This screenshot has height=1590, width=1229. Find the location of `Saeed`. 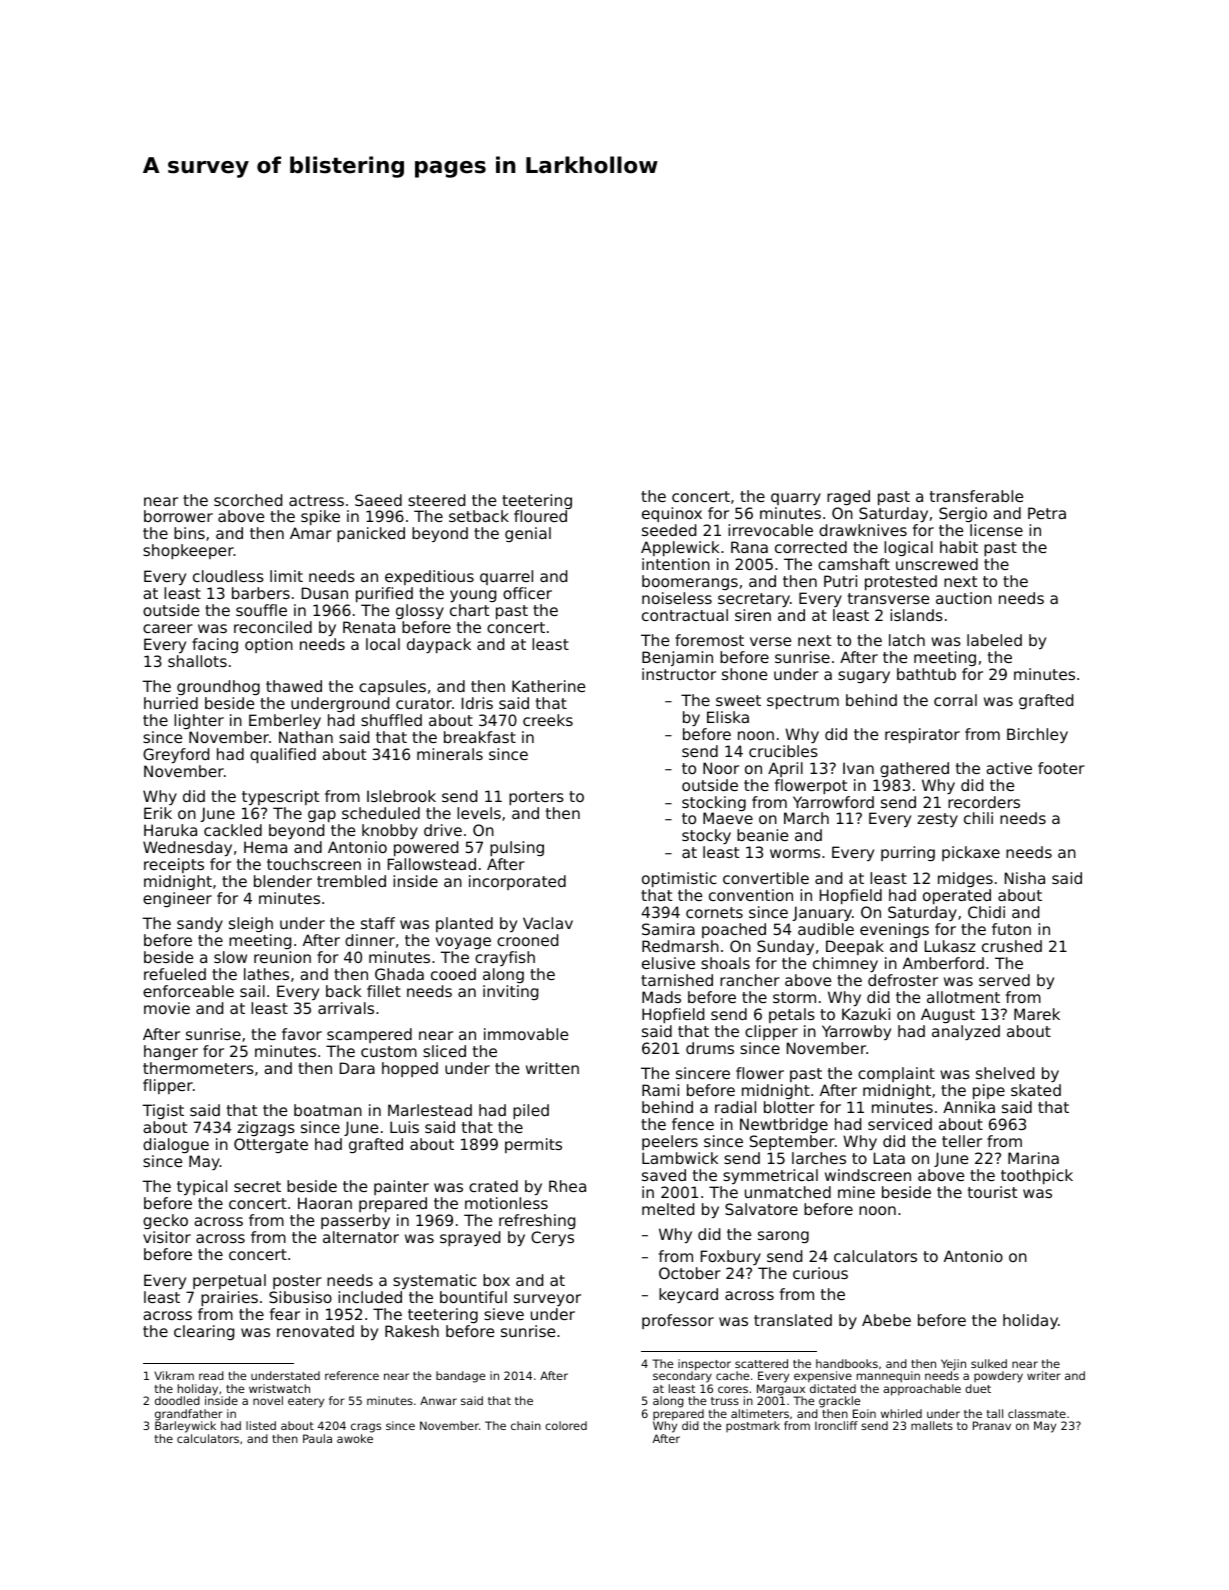

Saeed is located at coordinates (378, 500).
